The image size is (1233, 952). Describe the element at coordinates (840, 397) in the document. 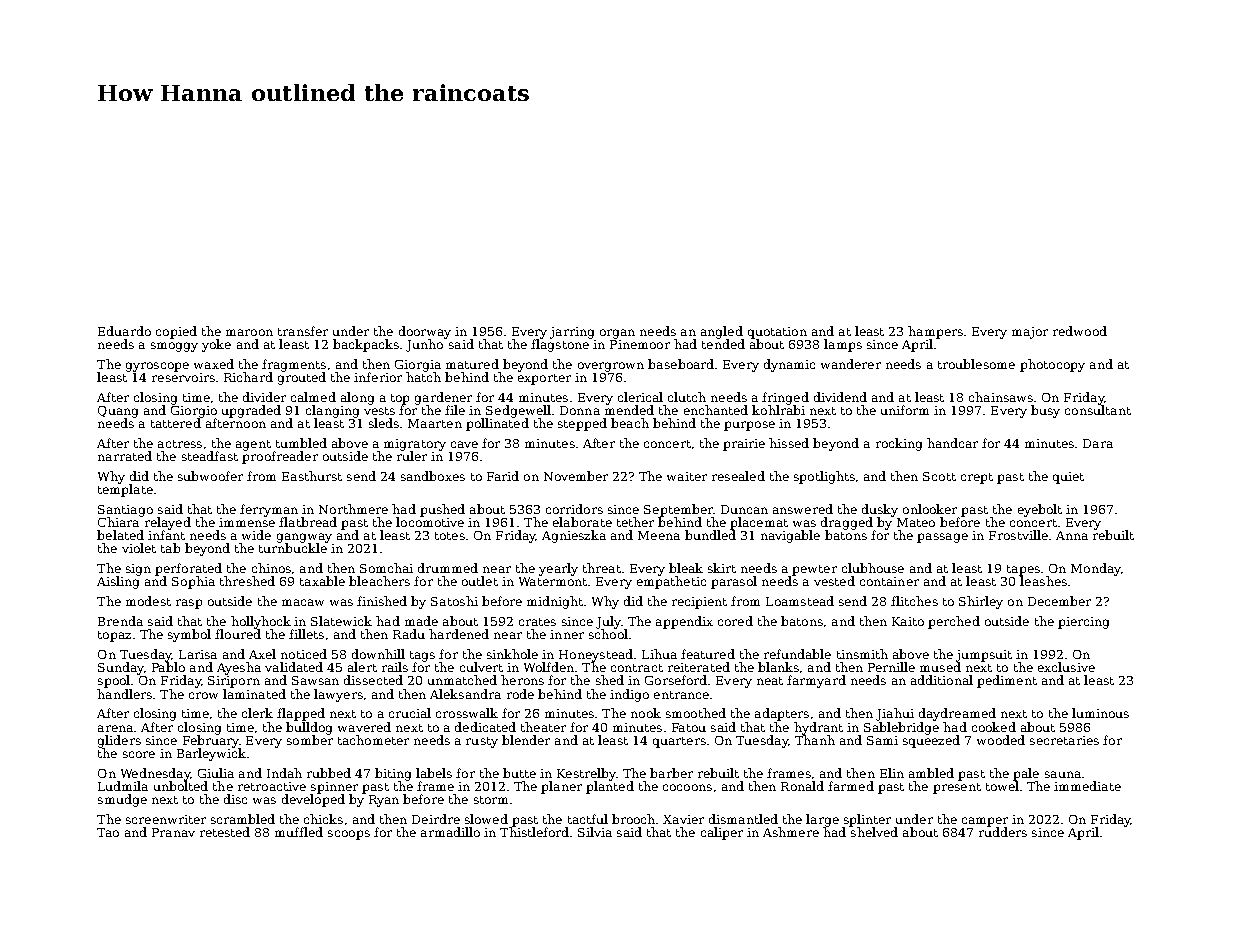

I see `dividend` at that location.
